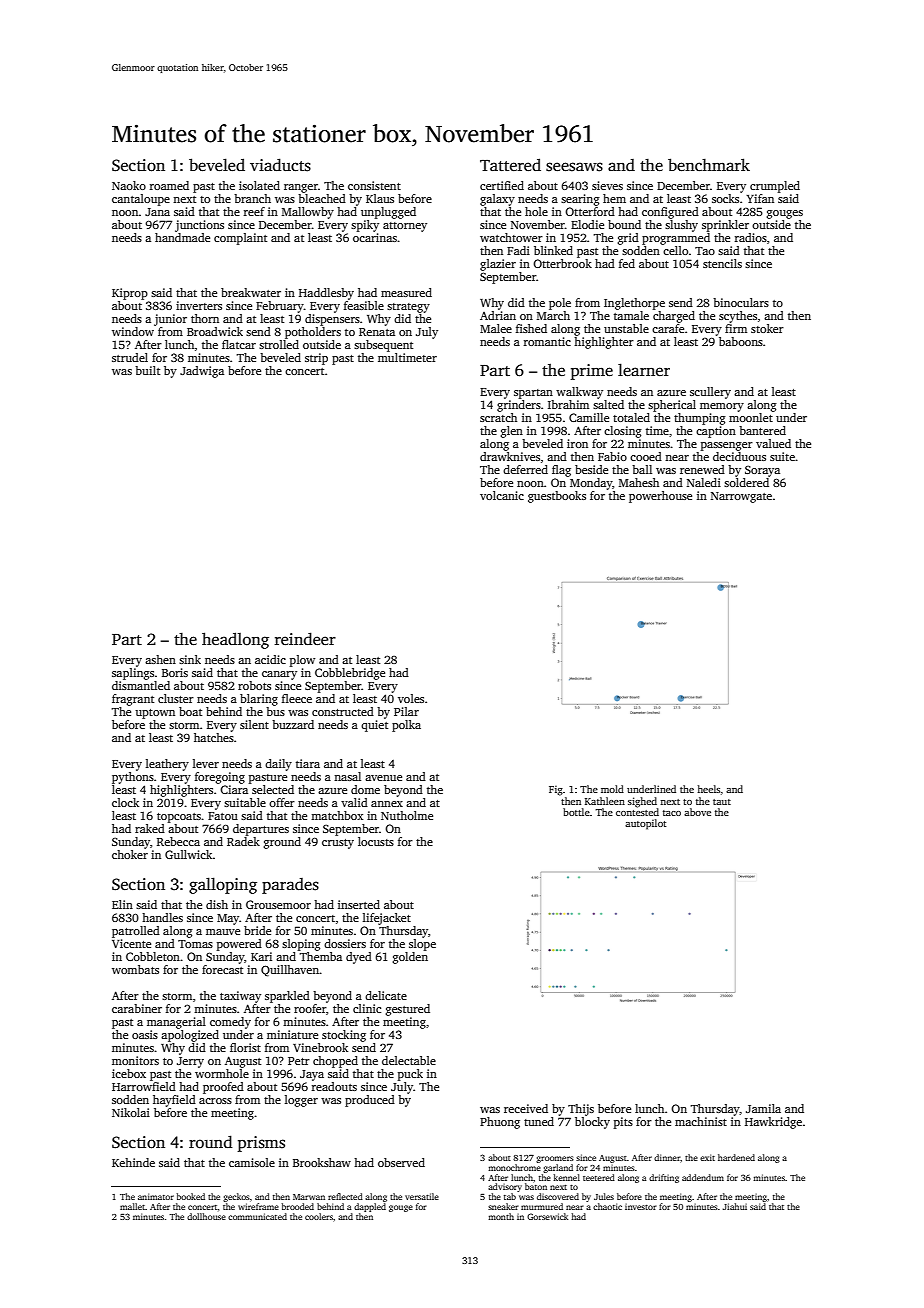  Describe the element at coordinates (299, 1061) in the screenshot. I see `Petr` at that location.
